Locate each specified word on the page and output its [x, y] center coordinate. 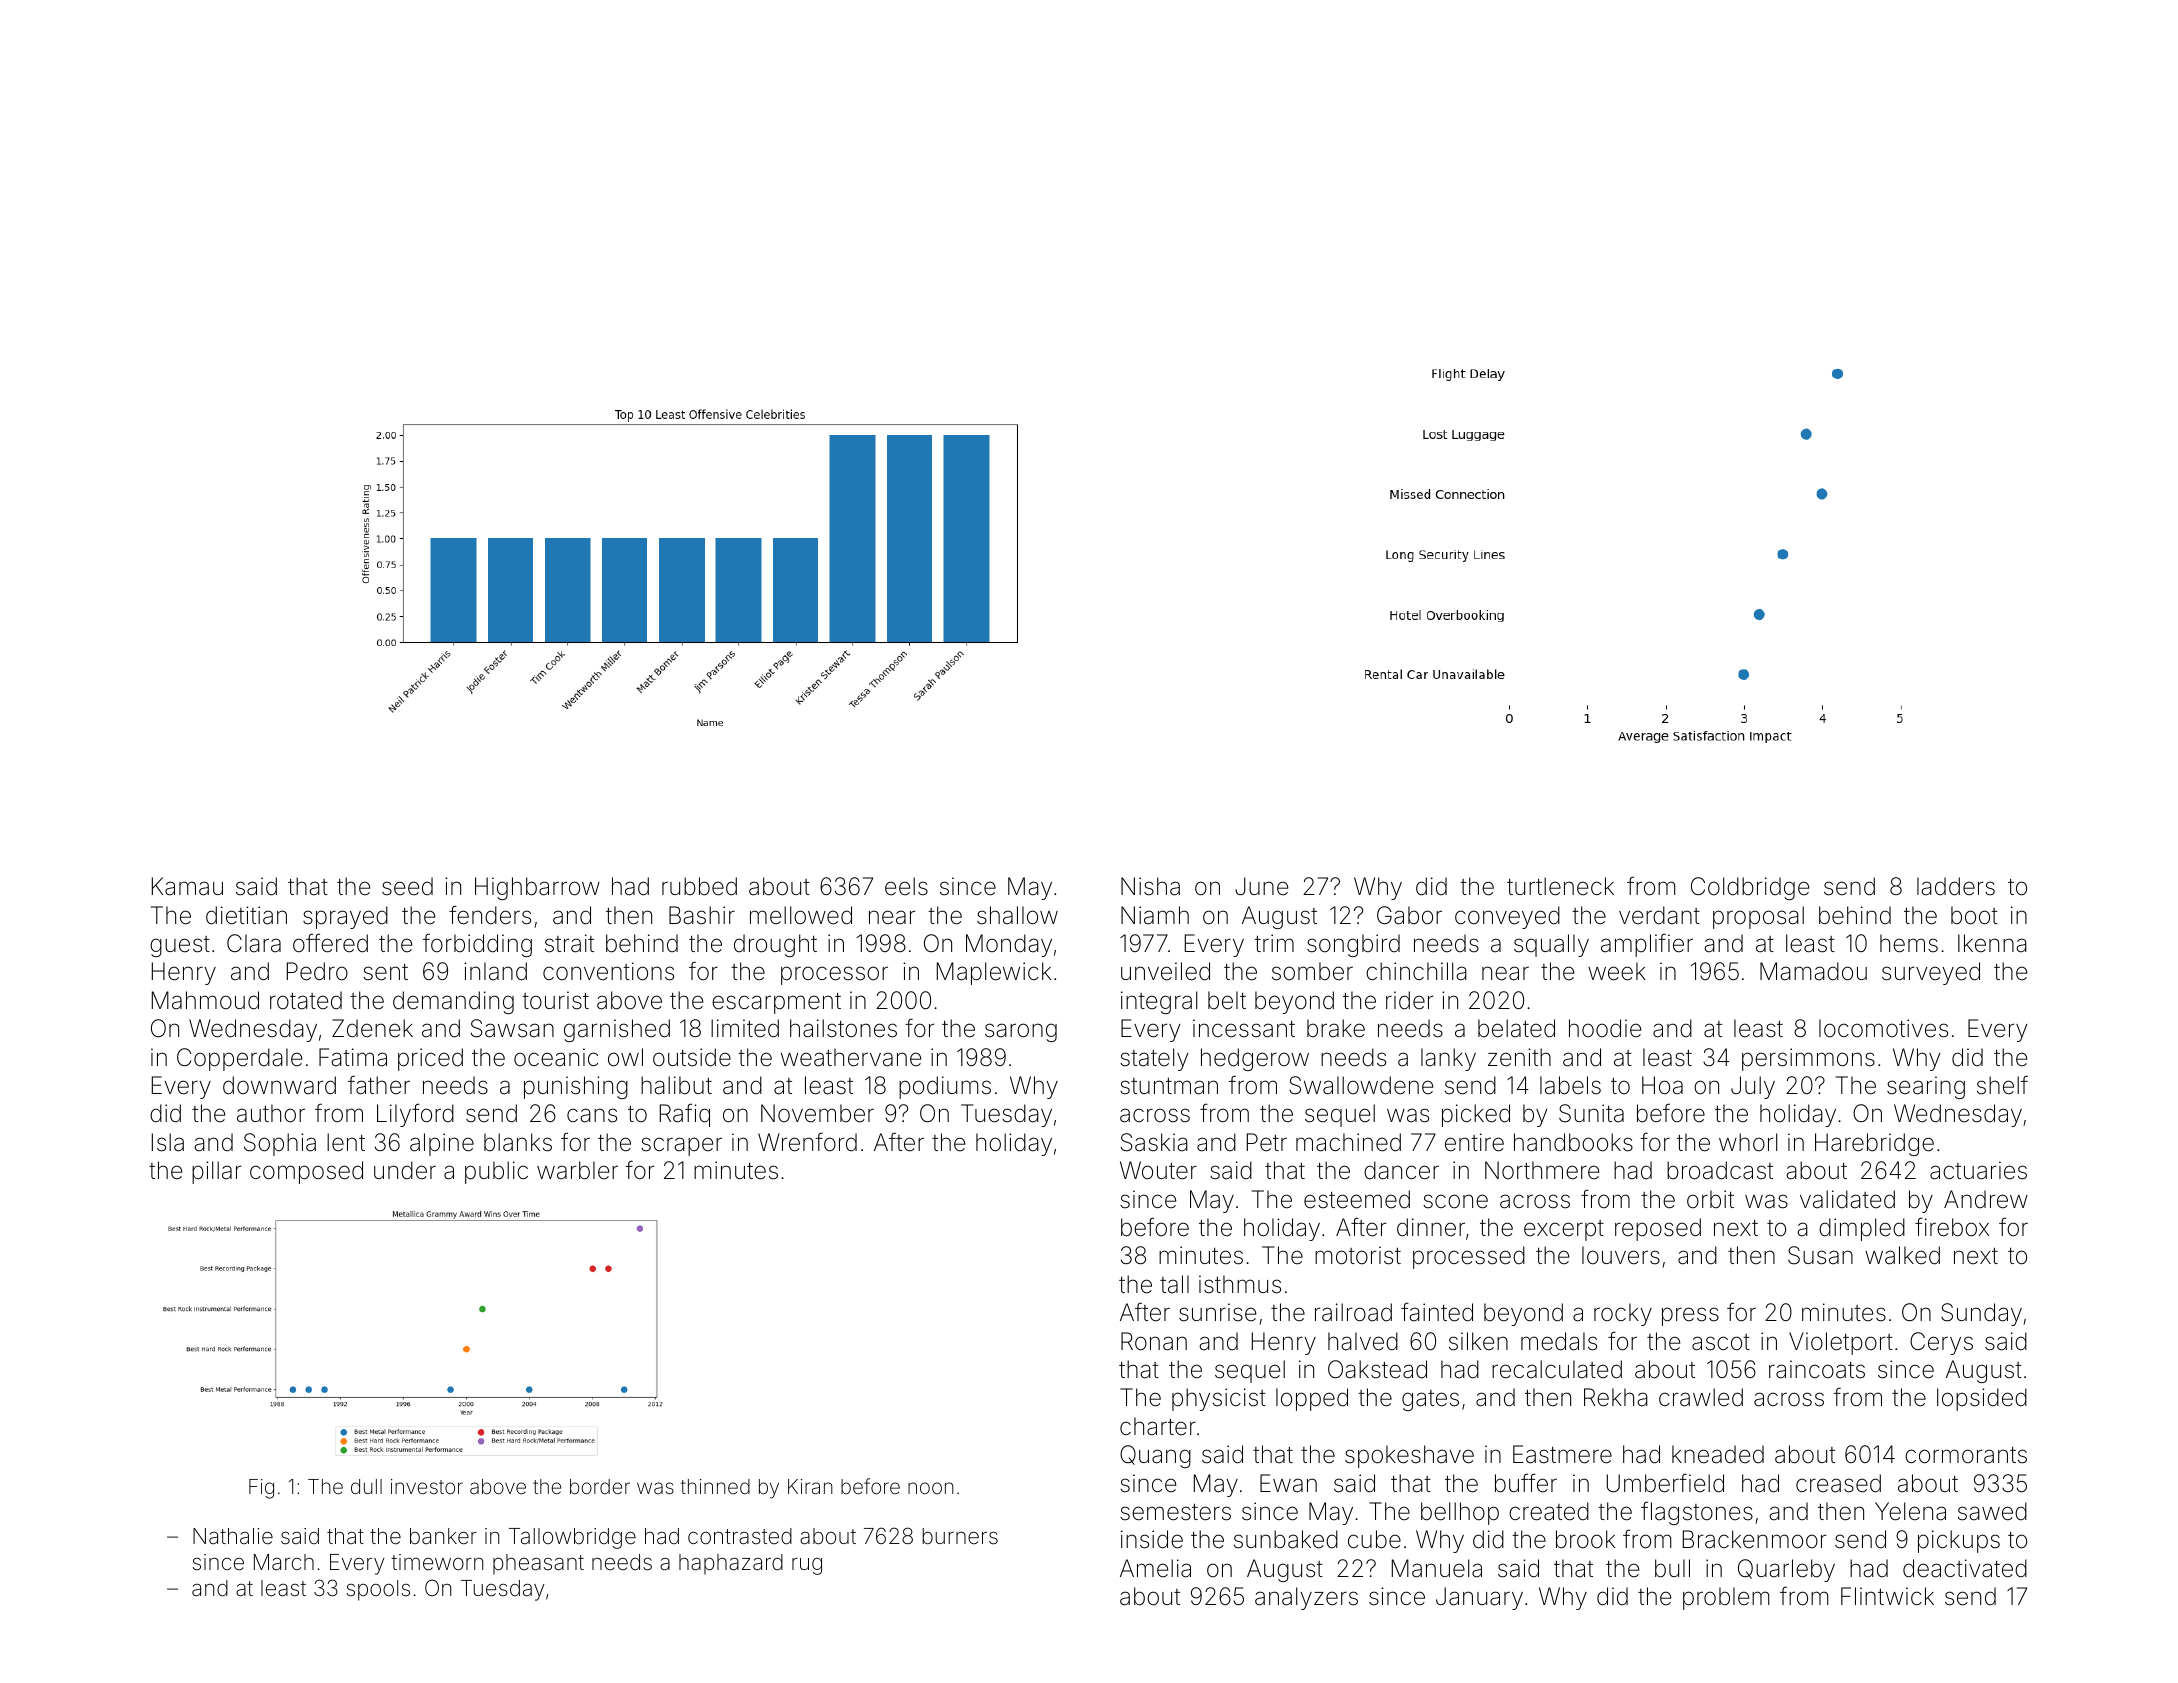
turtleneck [1560, 886]
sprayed [345, 917]
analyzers [1306, 1598]
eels [906, 886]
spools [378, 1590]
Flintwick [1887, 1596]
